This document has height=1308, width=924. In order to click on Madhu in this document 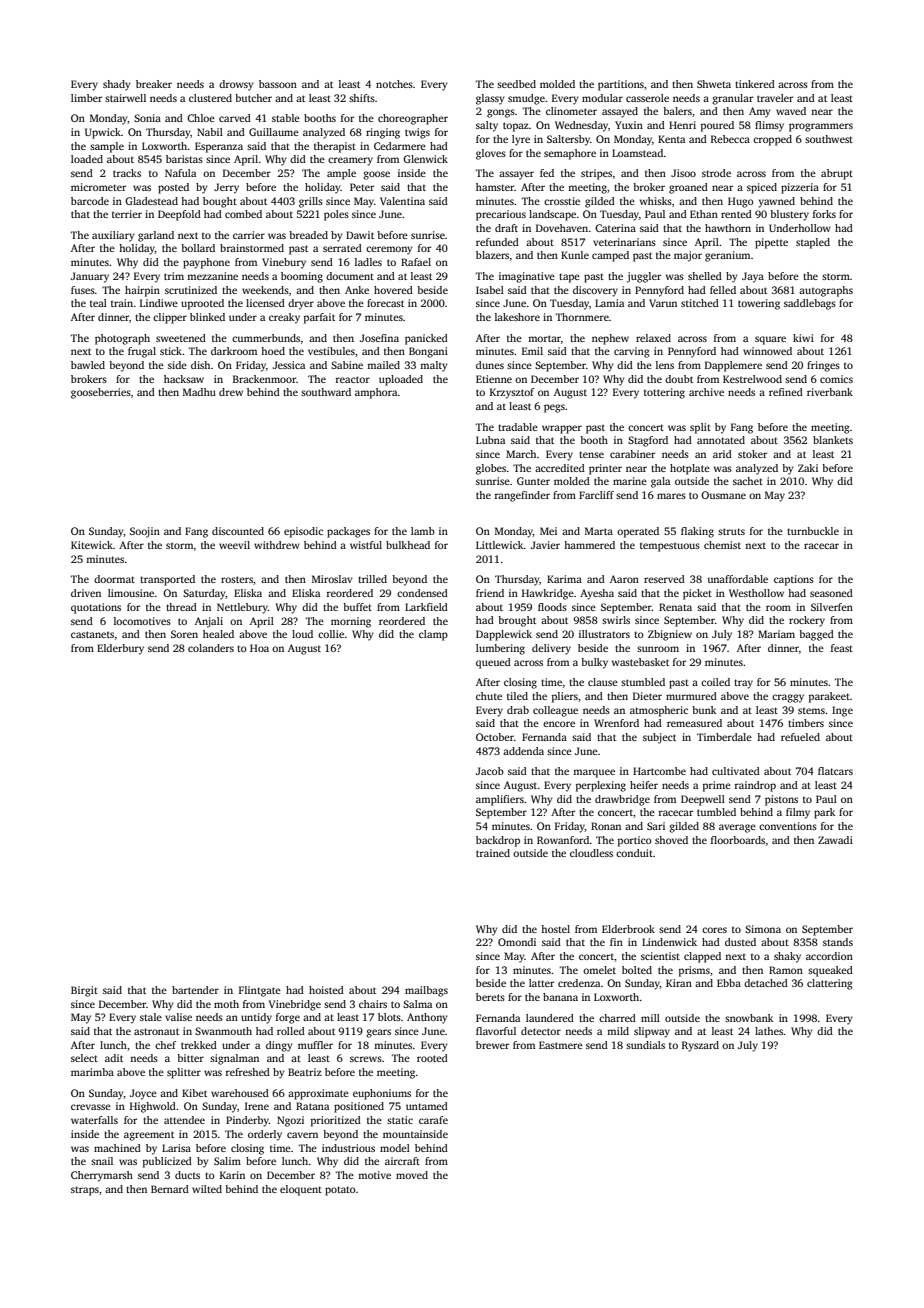, I will do `click(199, 392)`.
